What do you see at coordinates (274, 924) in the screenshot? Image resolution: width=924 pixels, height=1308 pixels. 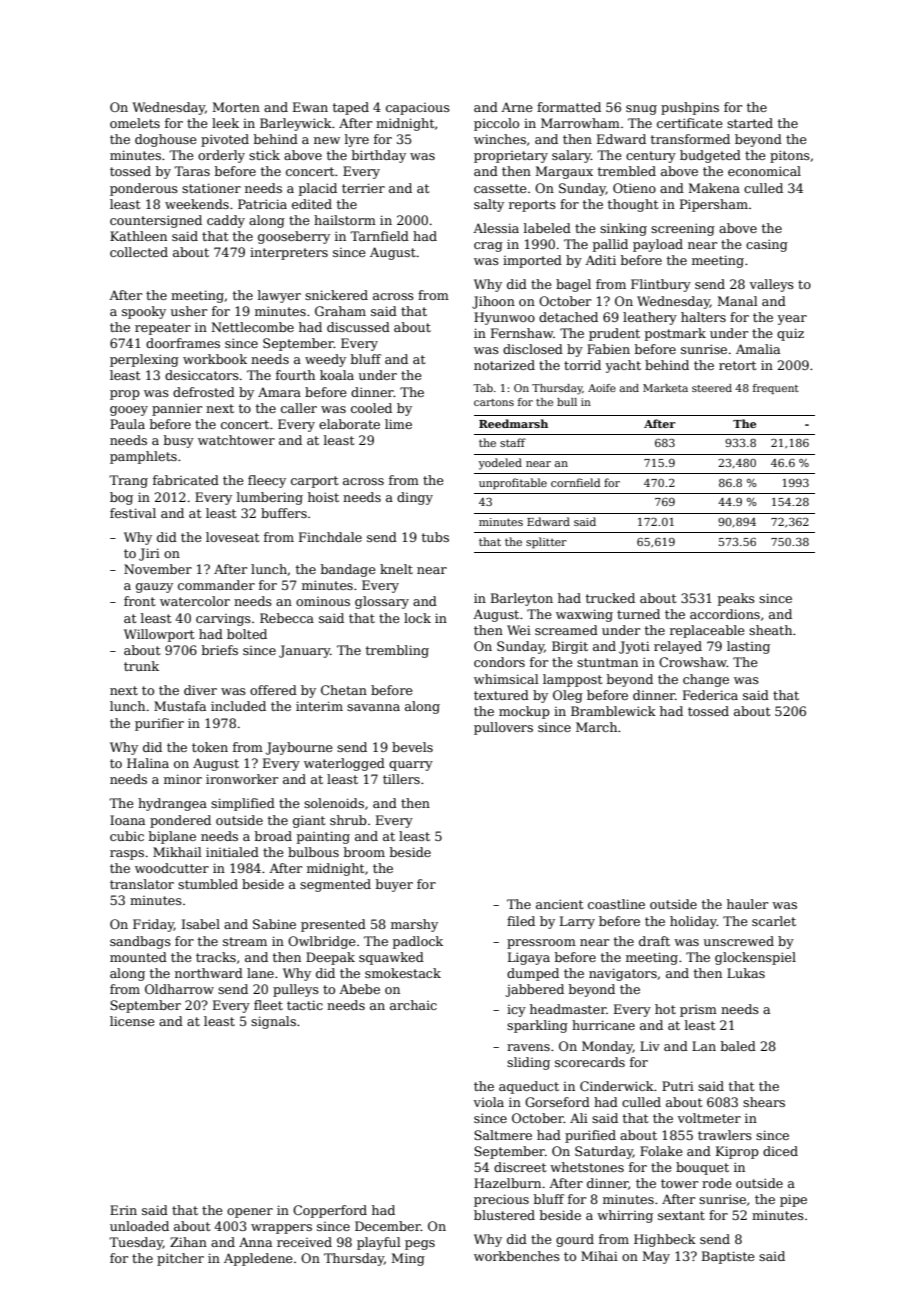 I see `Sabine` at bounding box center [274, 924].
